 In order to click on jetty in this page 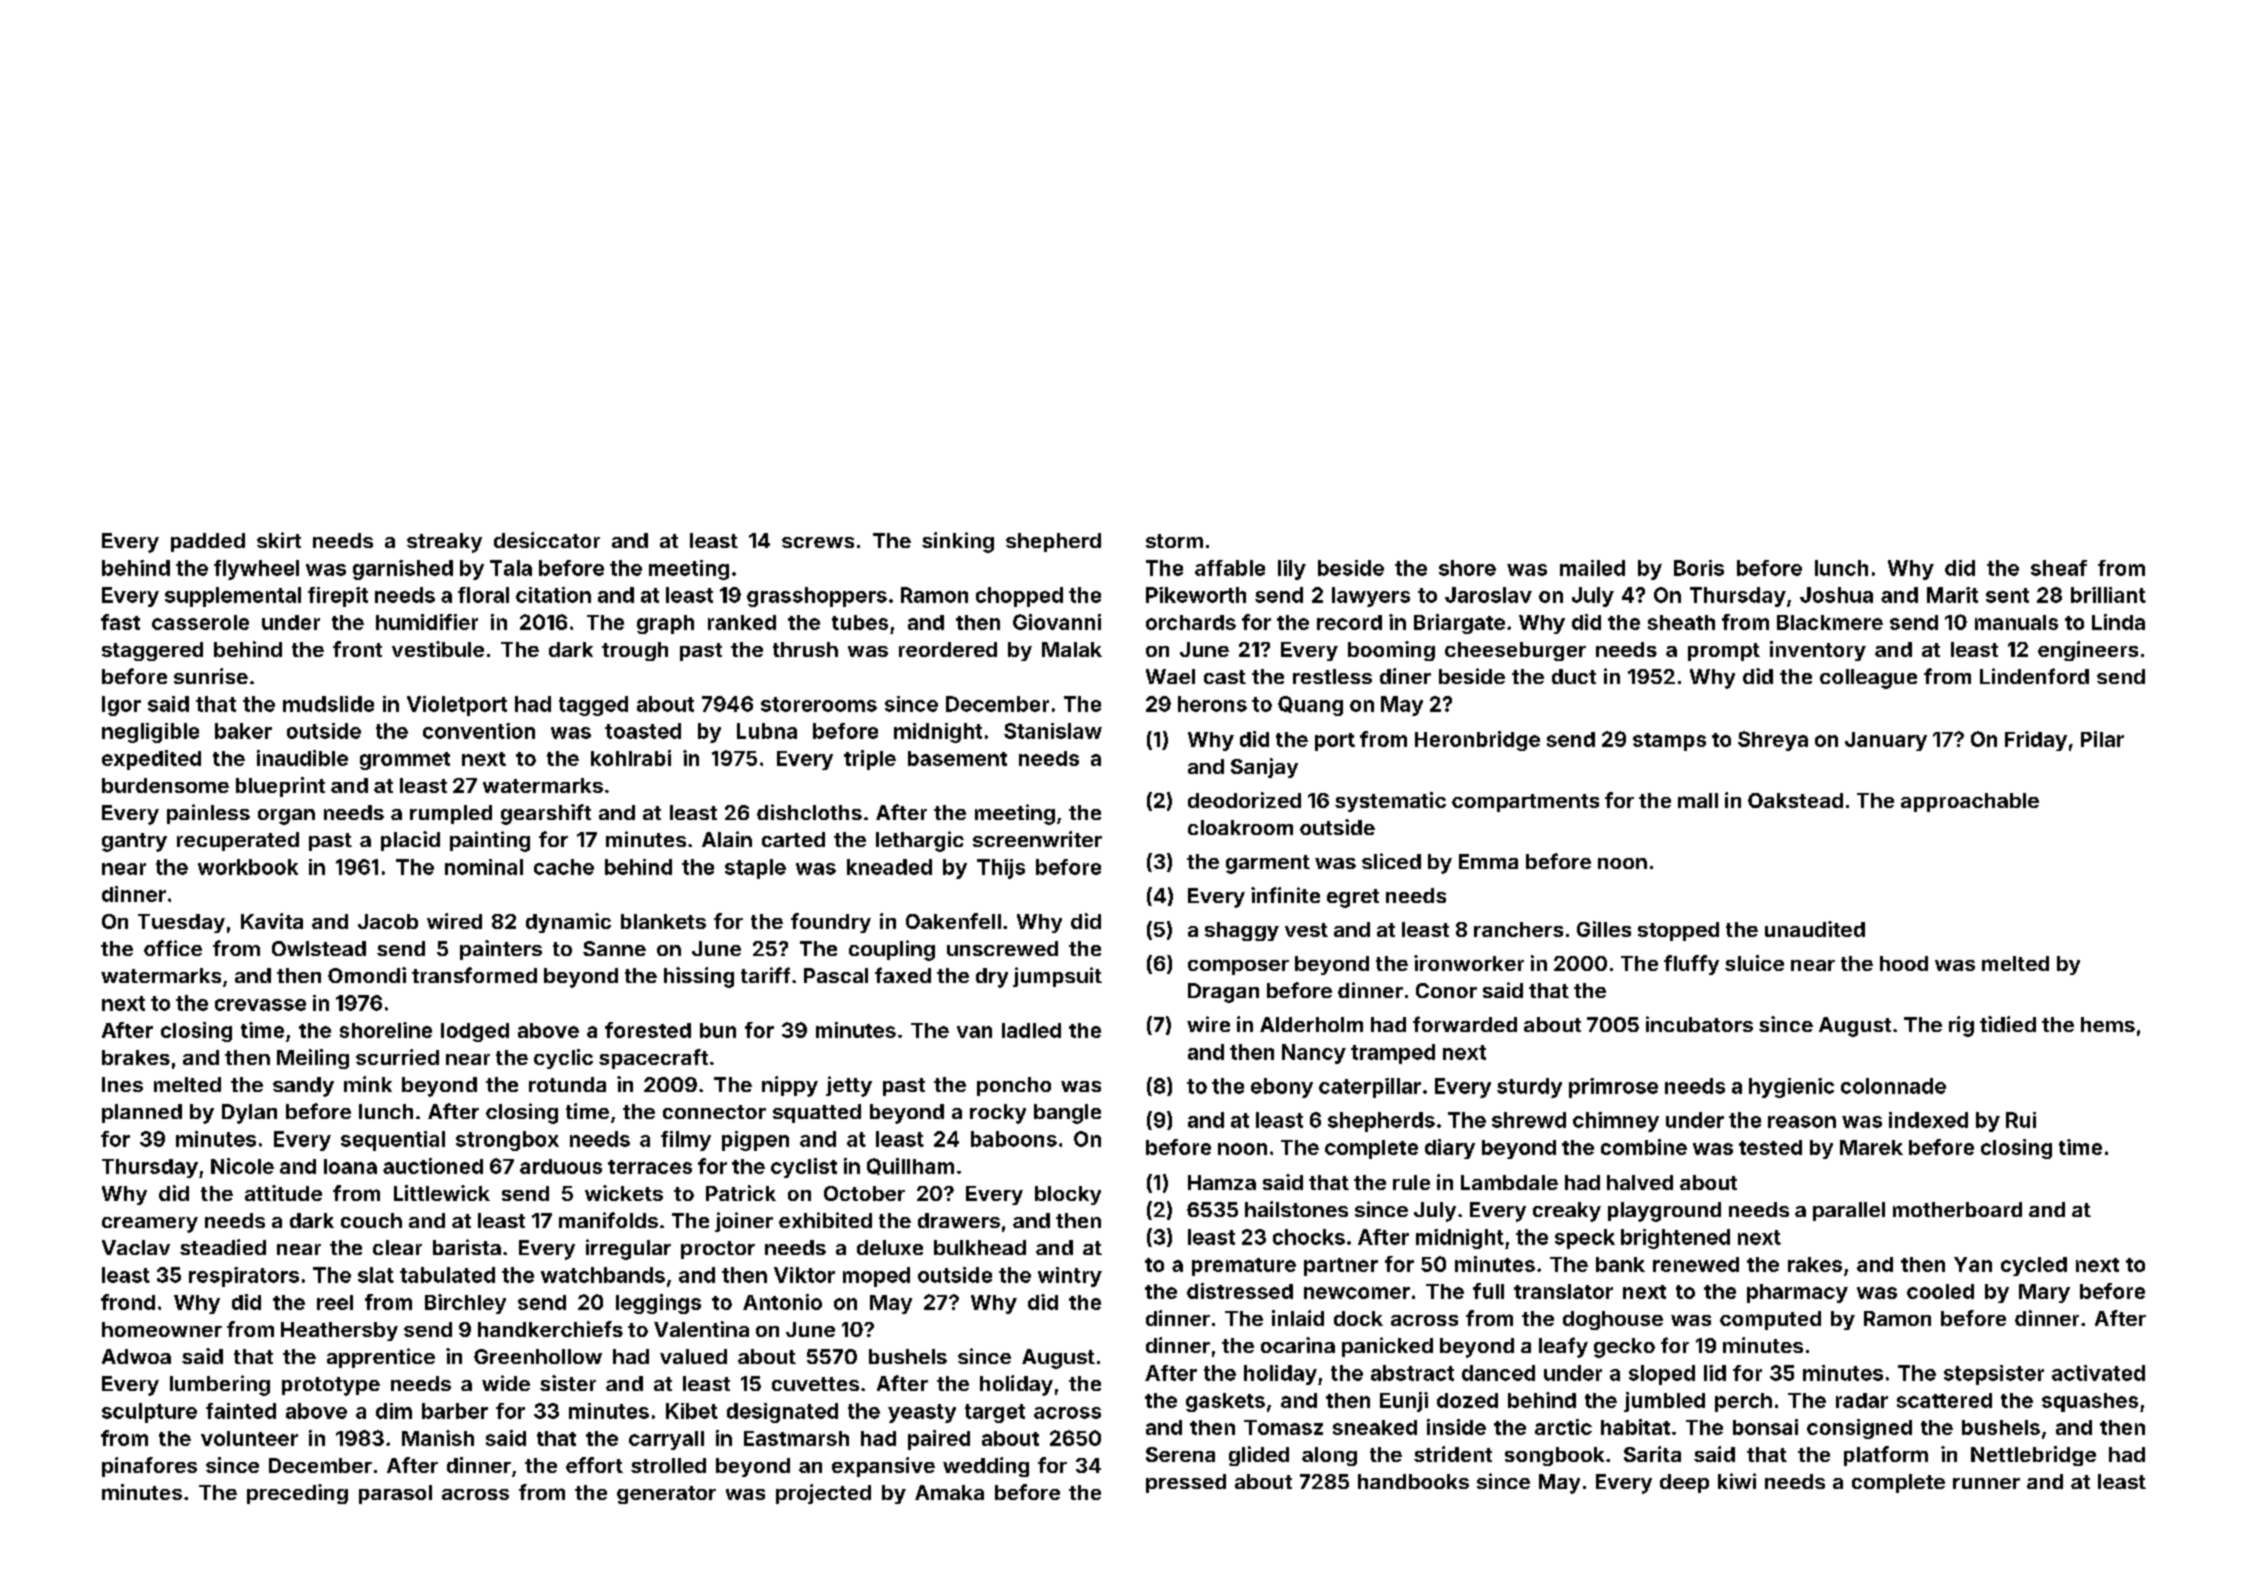, I will do `click(849, 1086)`.
